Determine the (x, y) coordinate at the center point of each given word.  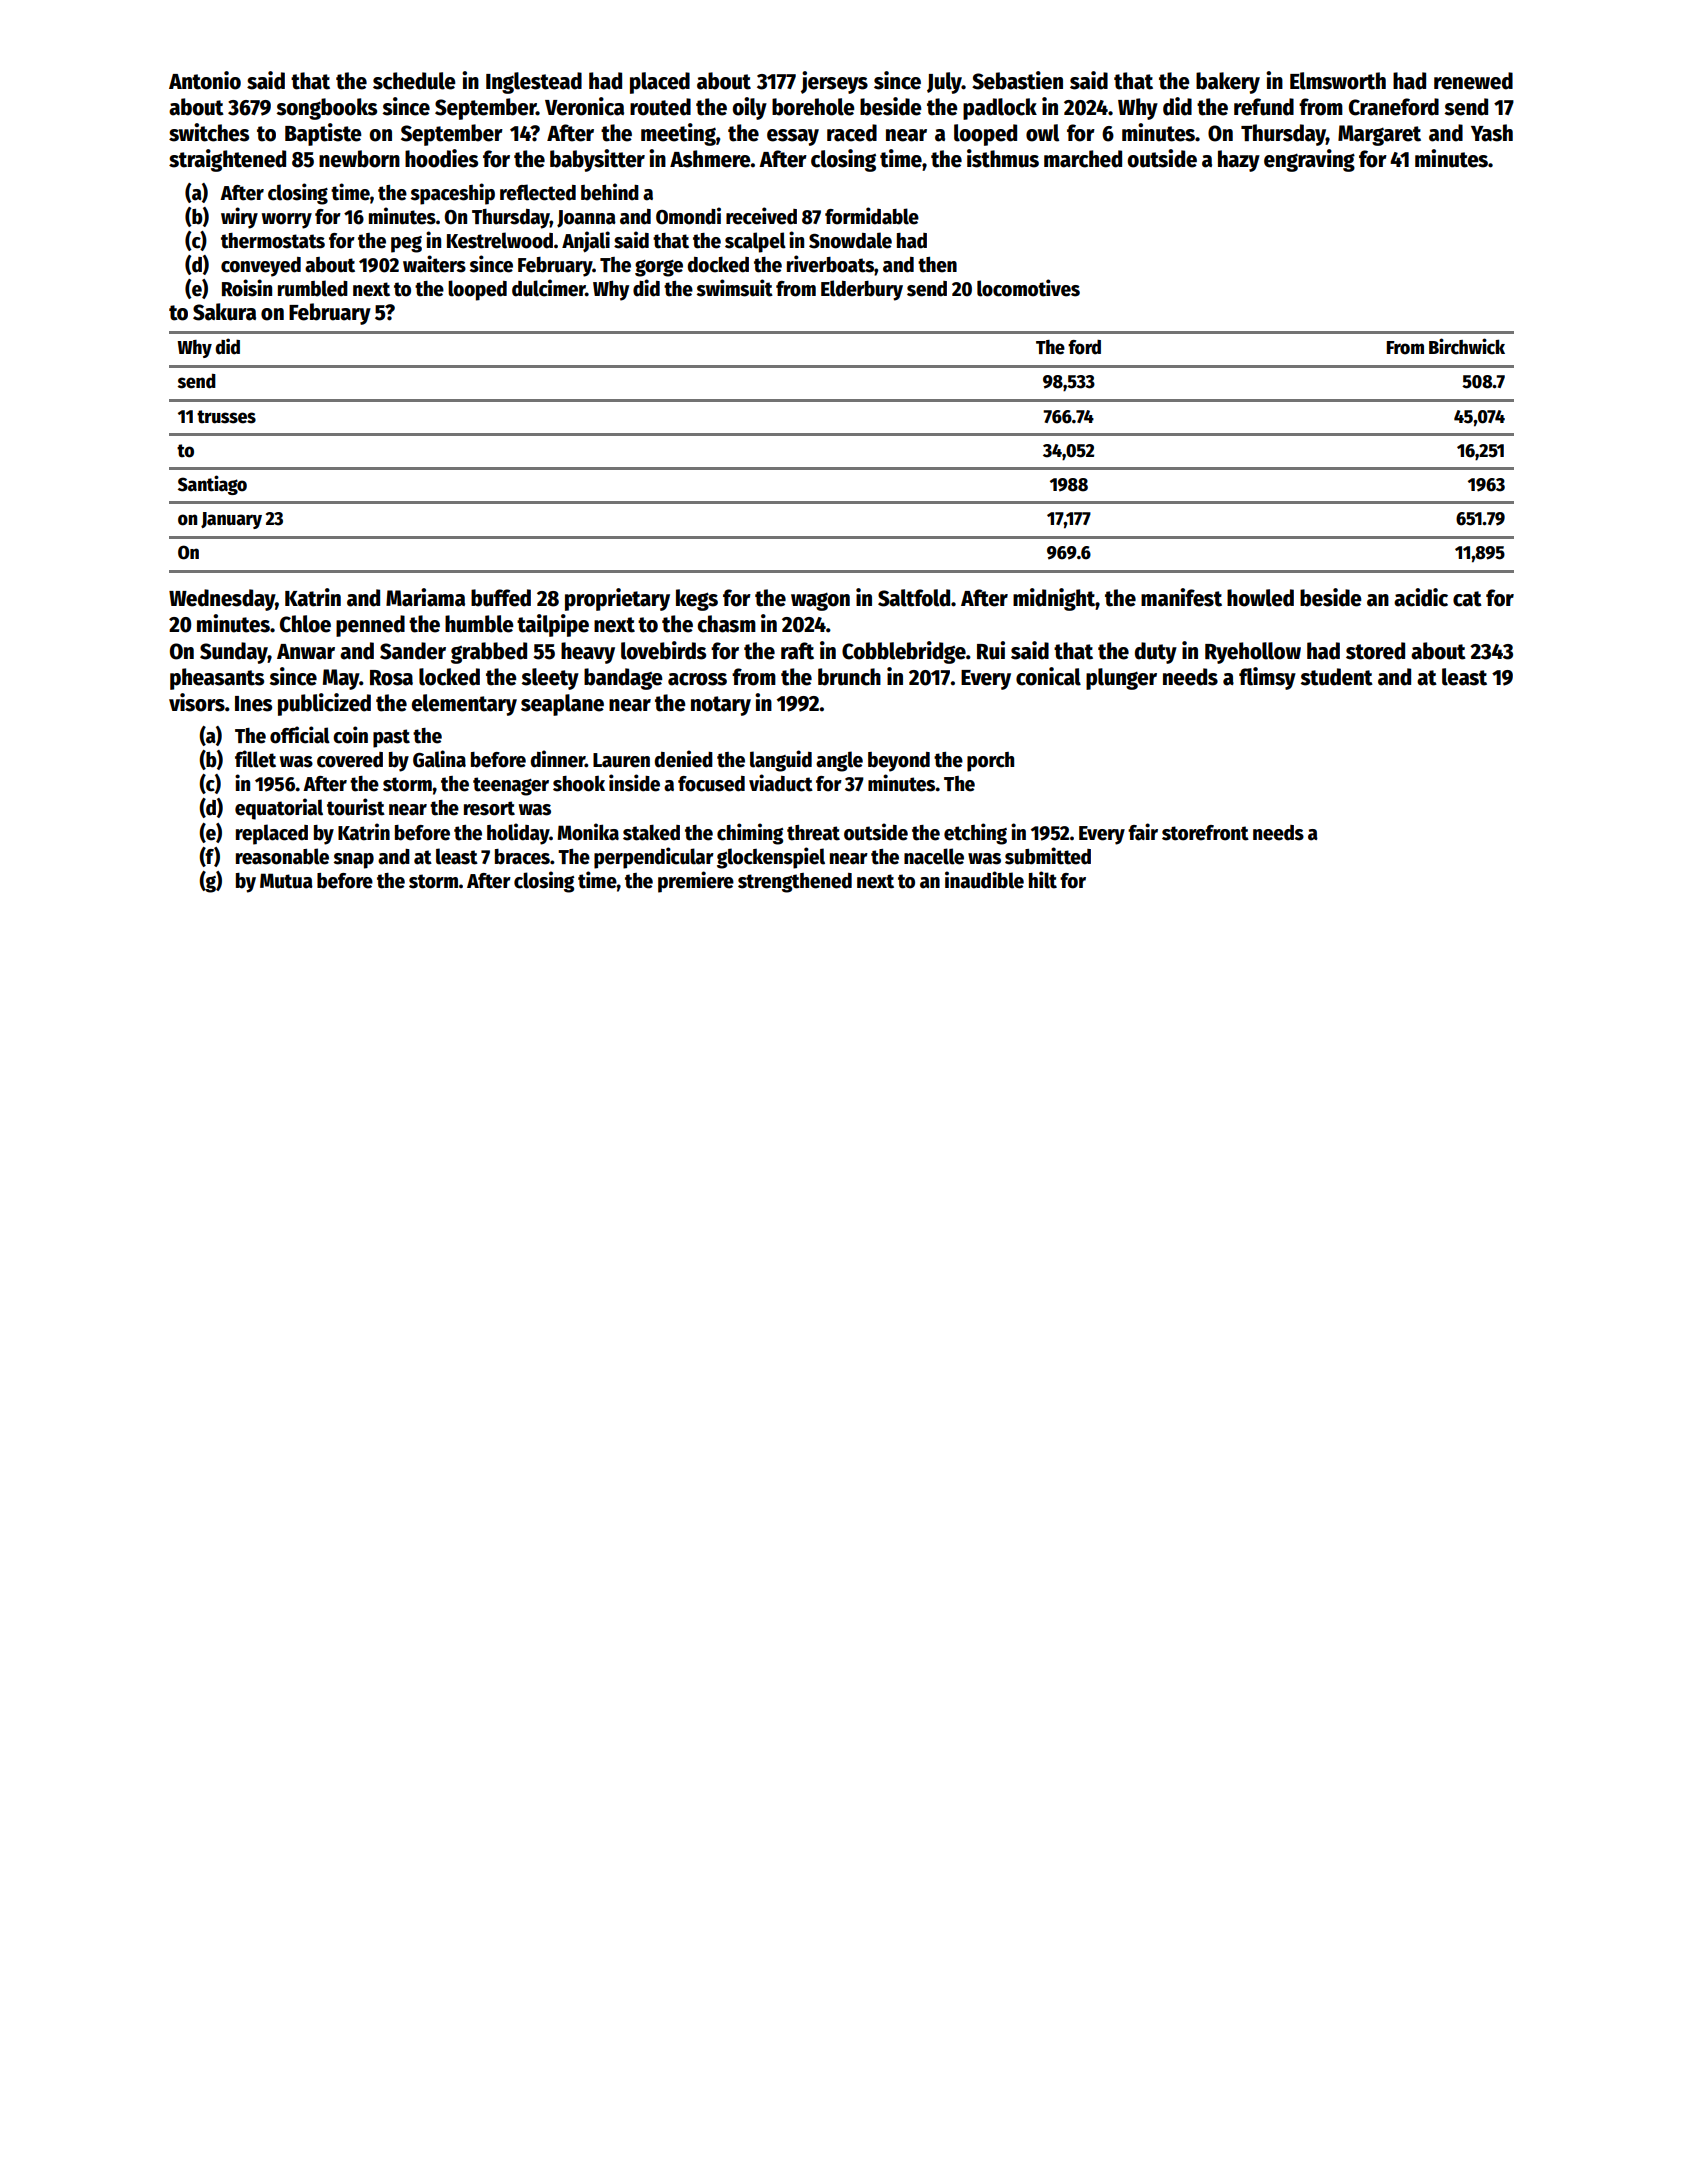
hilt (1043, 880)
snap (353, 861)
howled (1260, 598)
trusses (226, 417)
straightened (227, 160)
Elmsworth (1338, 81)
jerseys (834, 82)
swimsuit (734, 288)
